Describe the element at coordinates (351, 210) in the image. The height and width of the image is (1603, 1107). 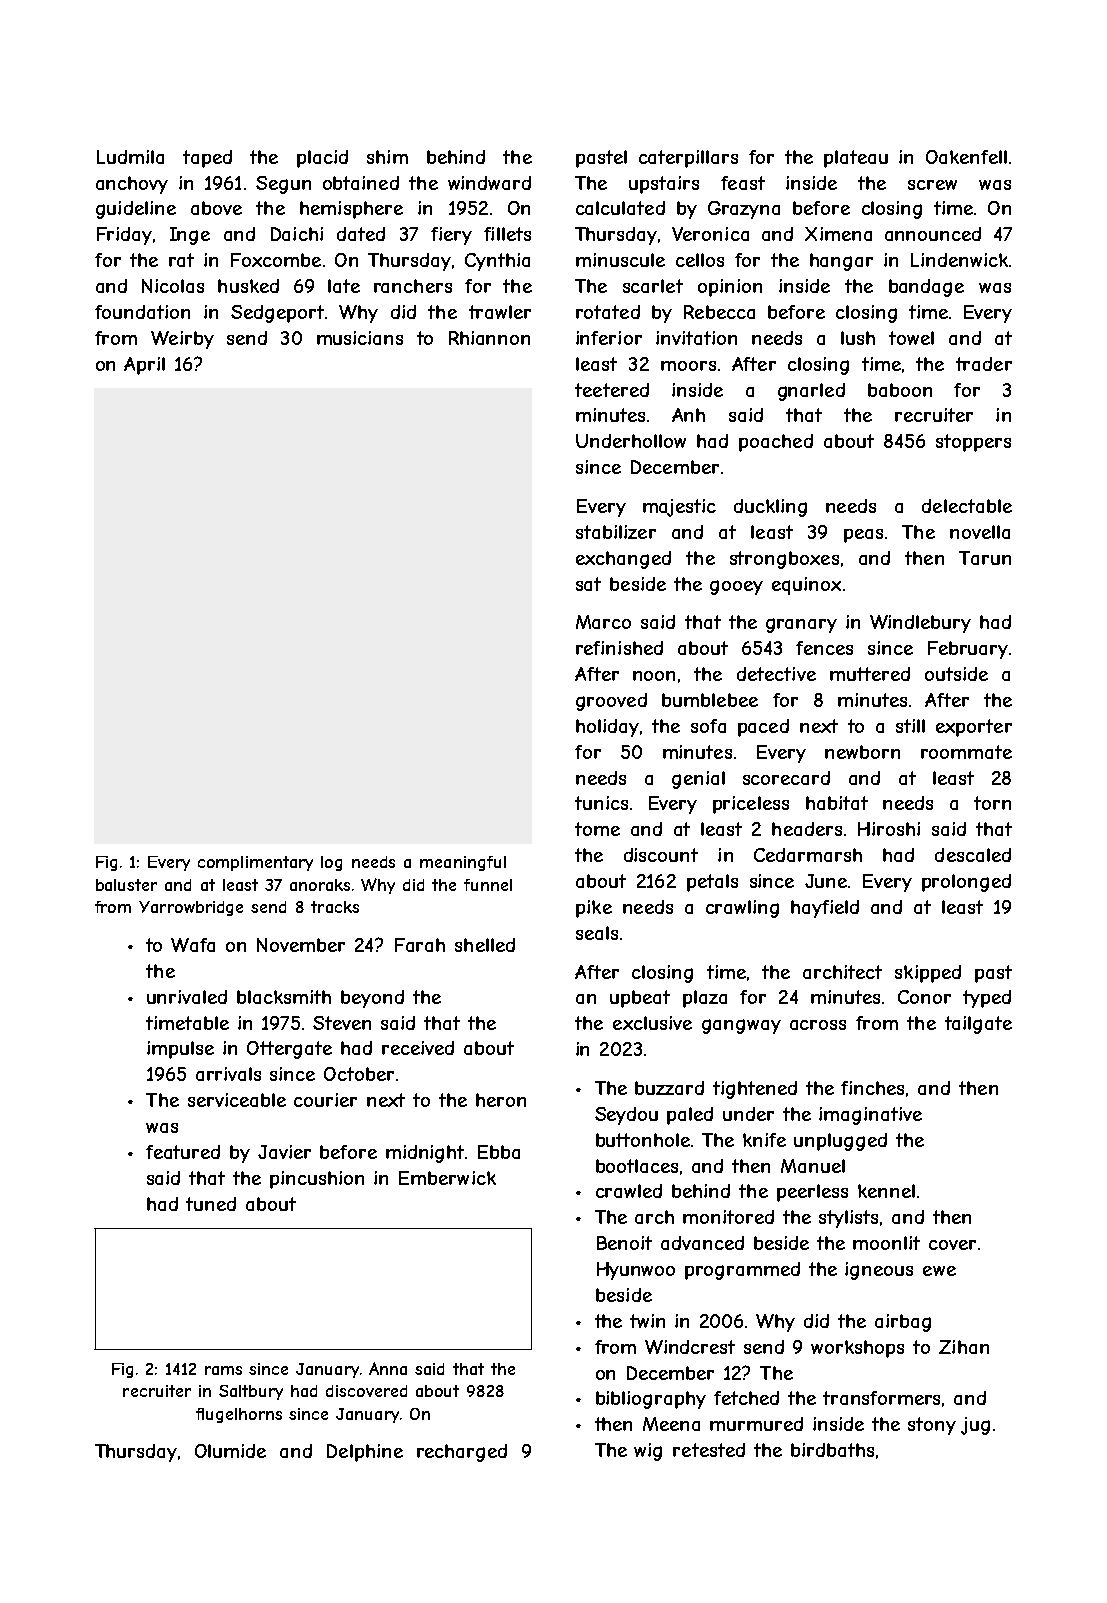
I see `hemisphere` at that location.
